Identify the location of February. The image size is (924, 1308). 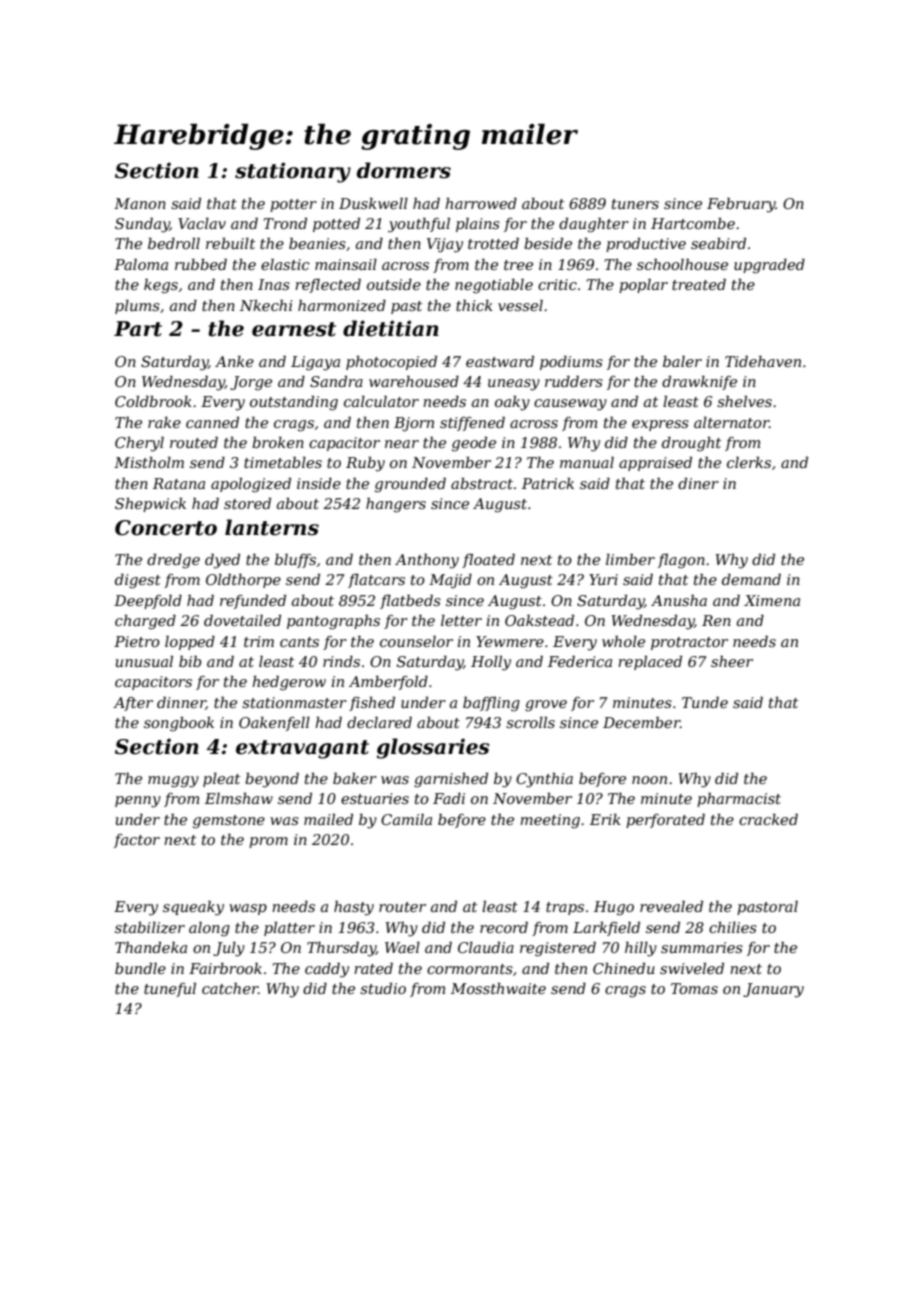
(741, 205).
